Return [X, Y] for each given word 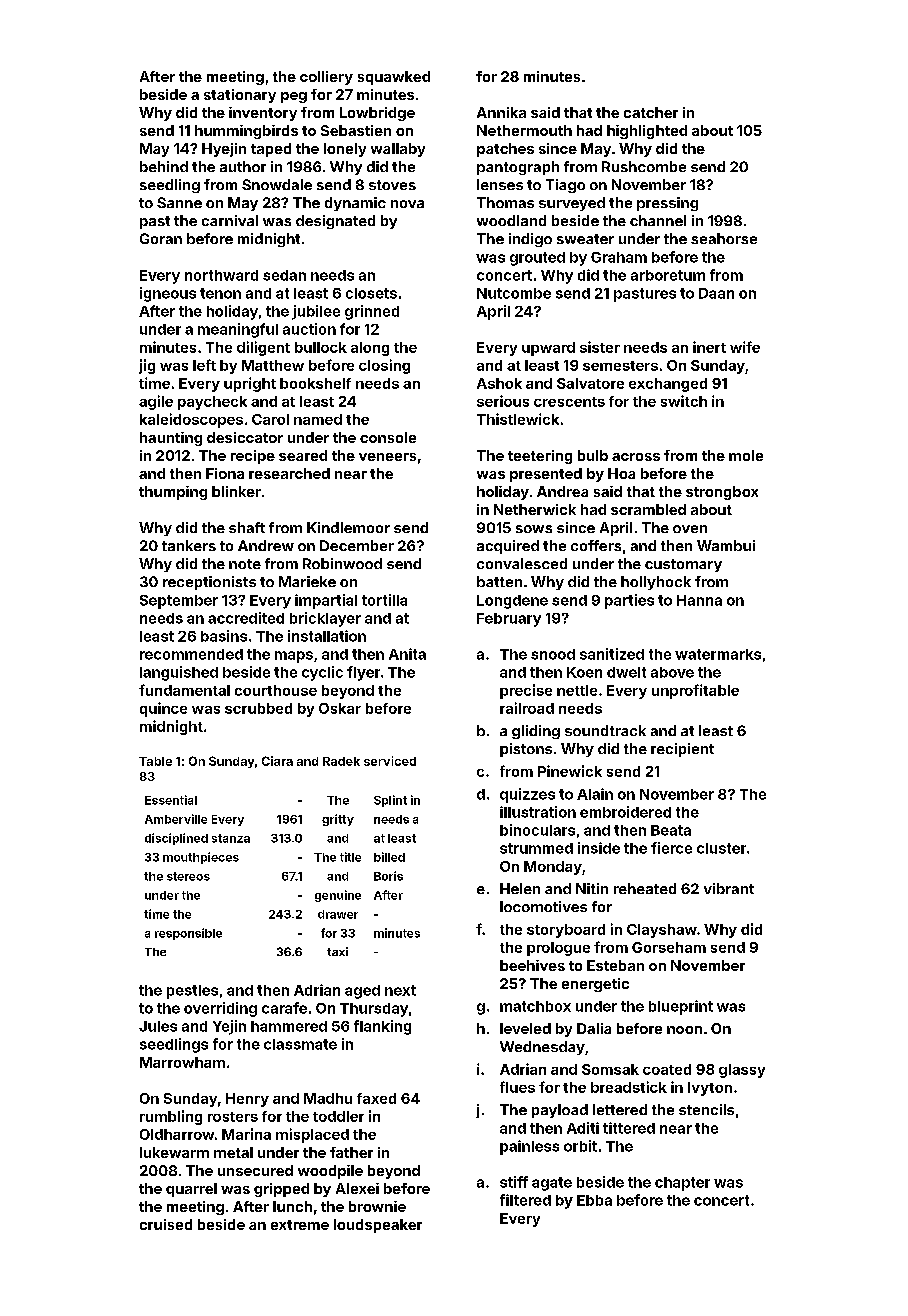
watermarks [718, 654]
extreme [300, 1225]
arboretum [668, 275]
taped [271, 150]
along [370, 349]
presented [546, 475]
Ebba [594, 1200]
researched [289, 473]
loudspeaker [378, 1226]
